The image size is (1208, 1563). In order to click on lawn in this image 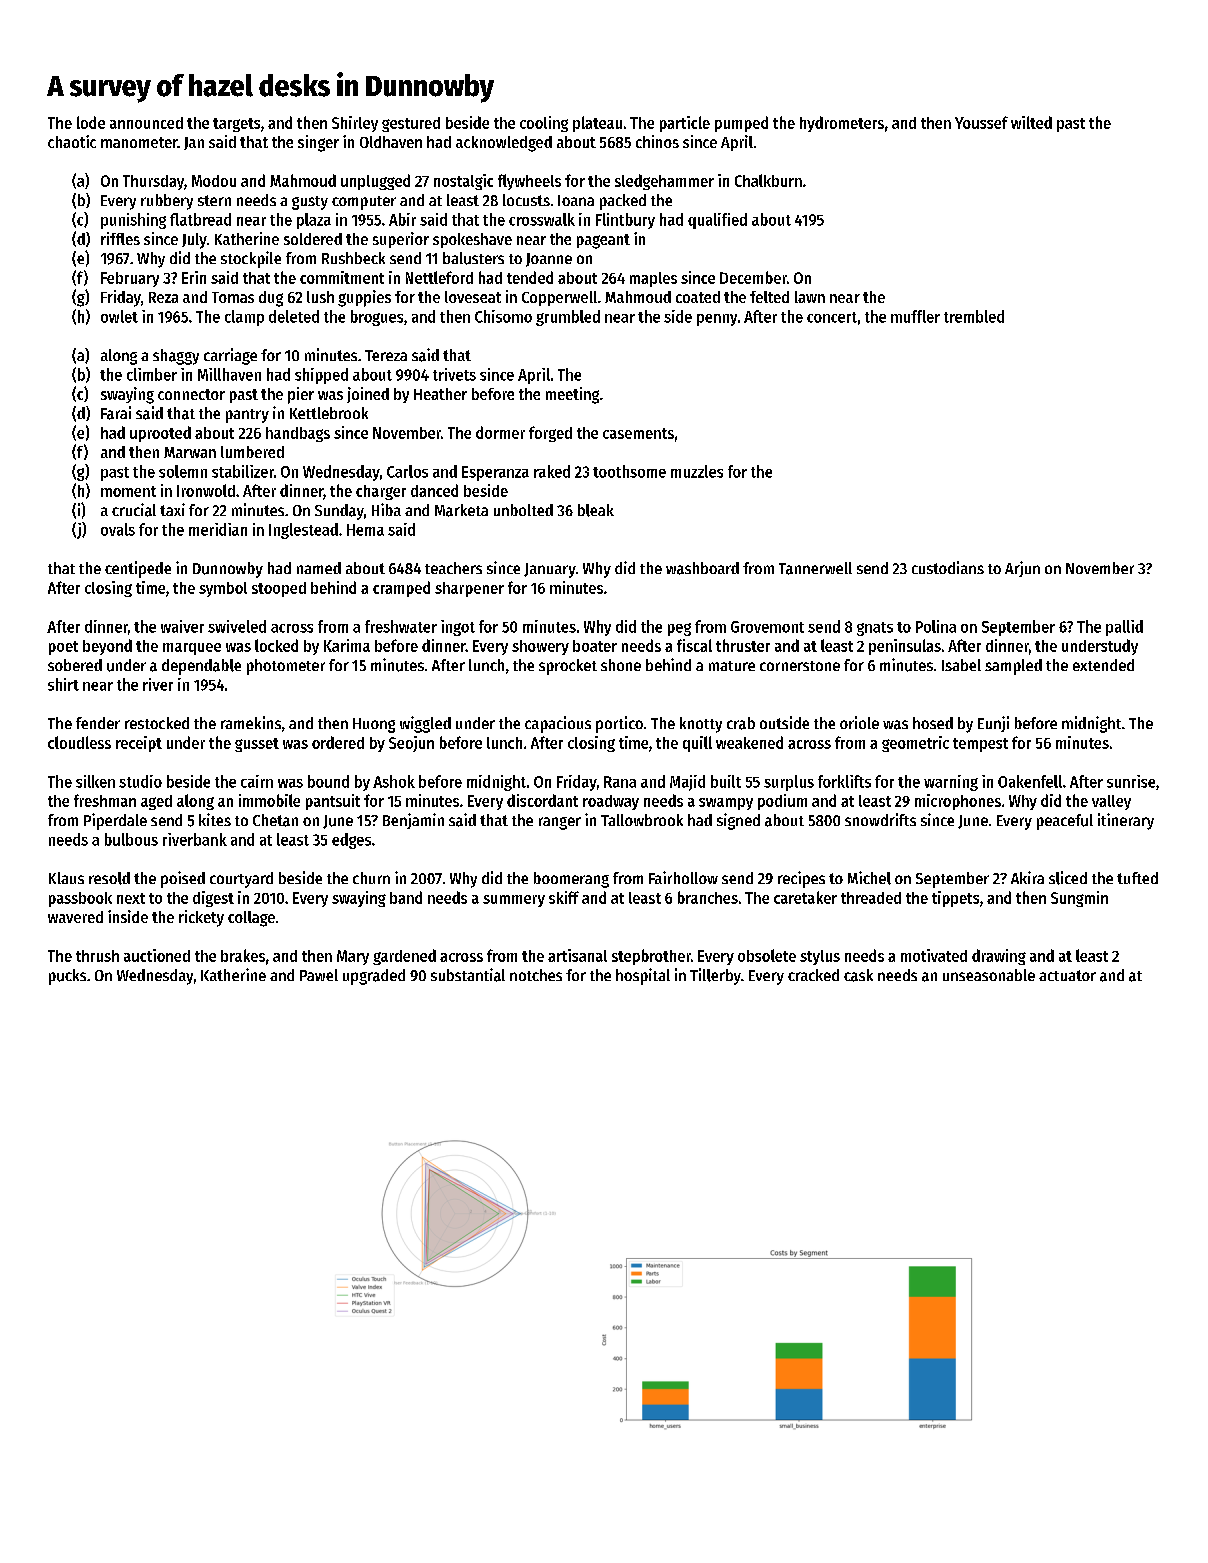, I will do `click(810, 297)`.
